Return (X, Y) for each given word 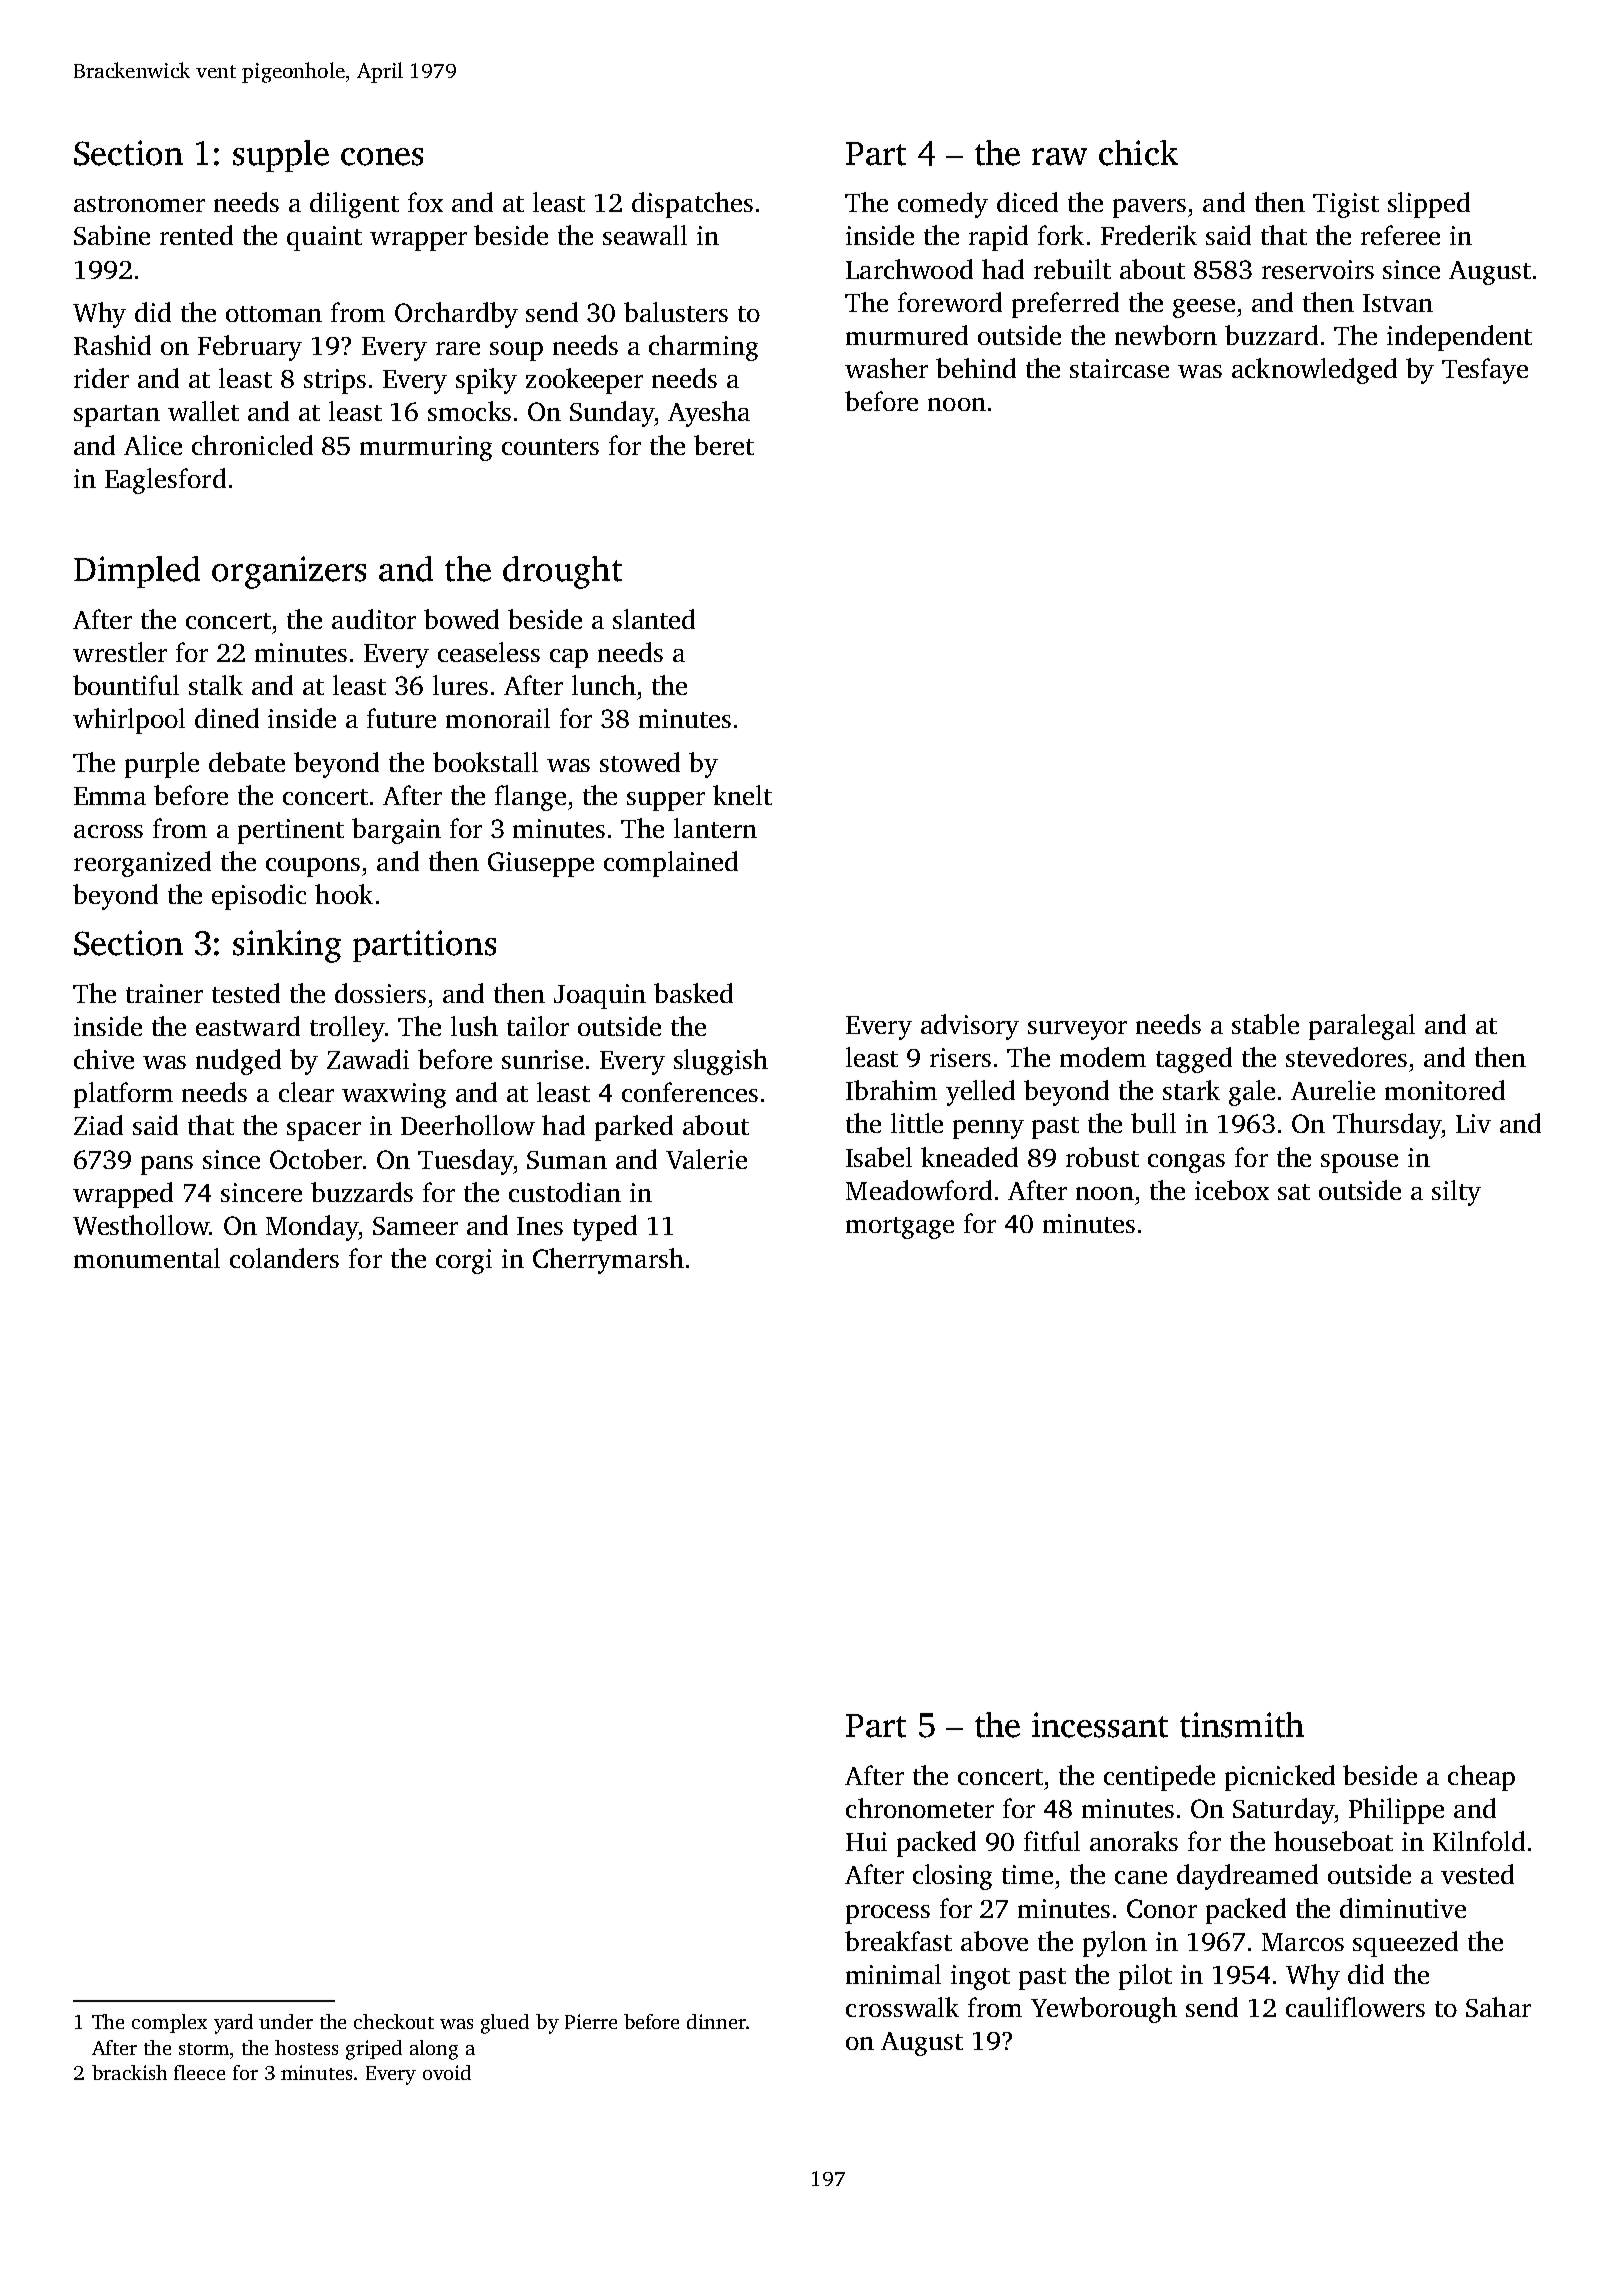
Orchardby (456, 315)
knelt (742, 795)
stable (1265, 1024)
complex (169, 2023)
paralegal (1362, 1027)
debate (247, 762)
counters (550, 447)
